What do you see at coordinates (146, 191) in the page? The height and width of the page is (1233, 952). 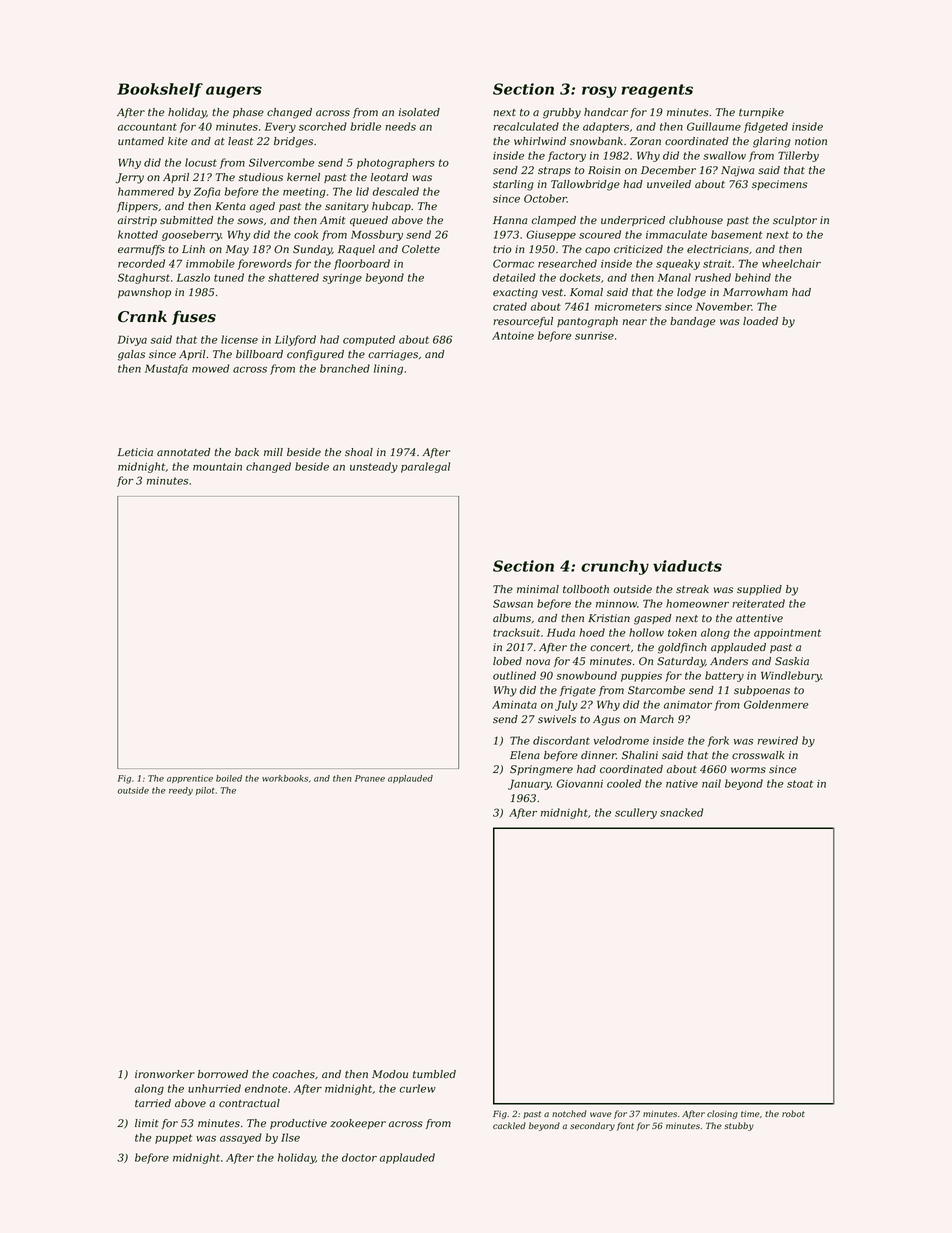 I see `hammered` at bounding box center [146, 191].
